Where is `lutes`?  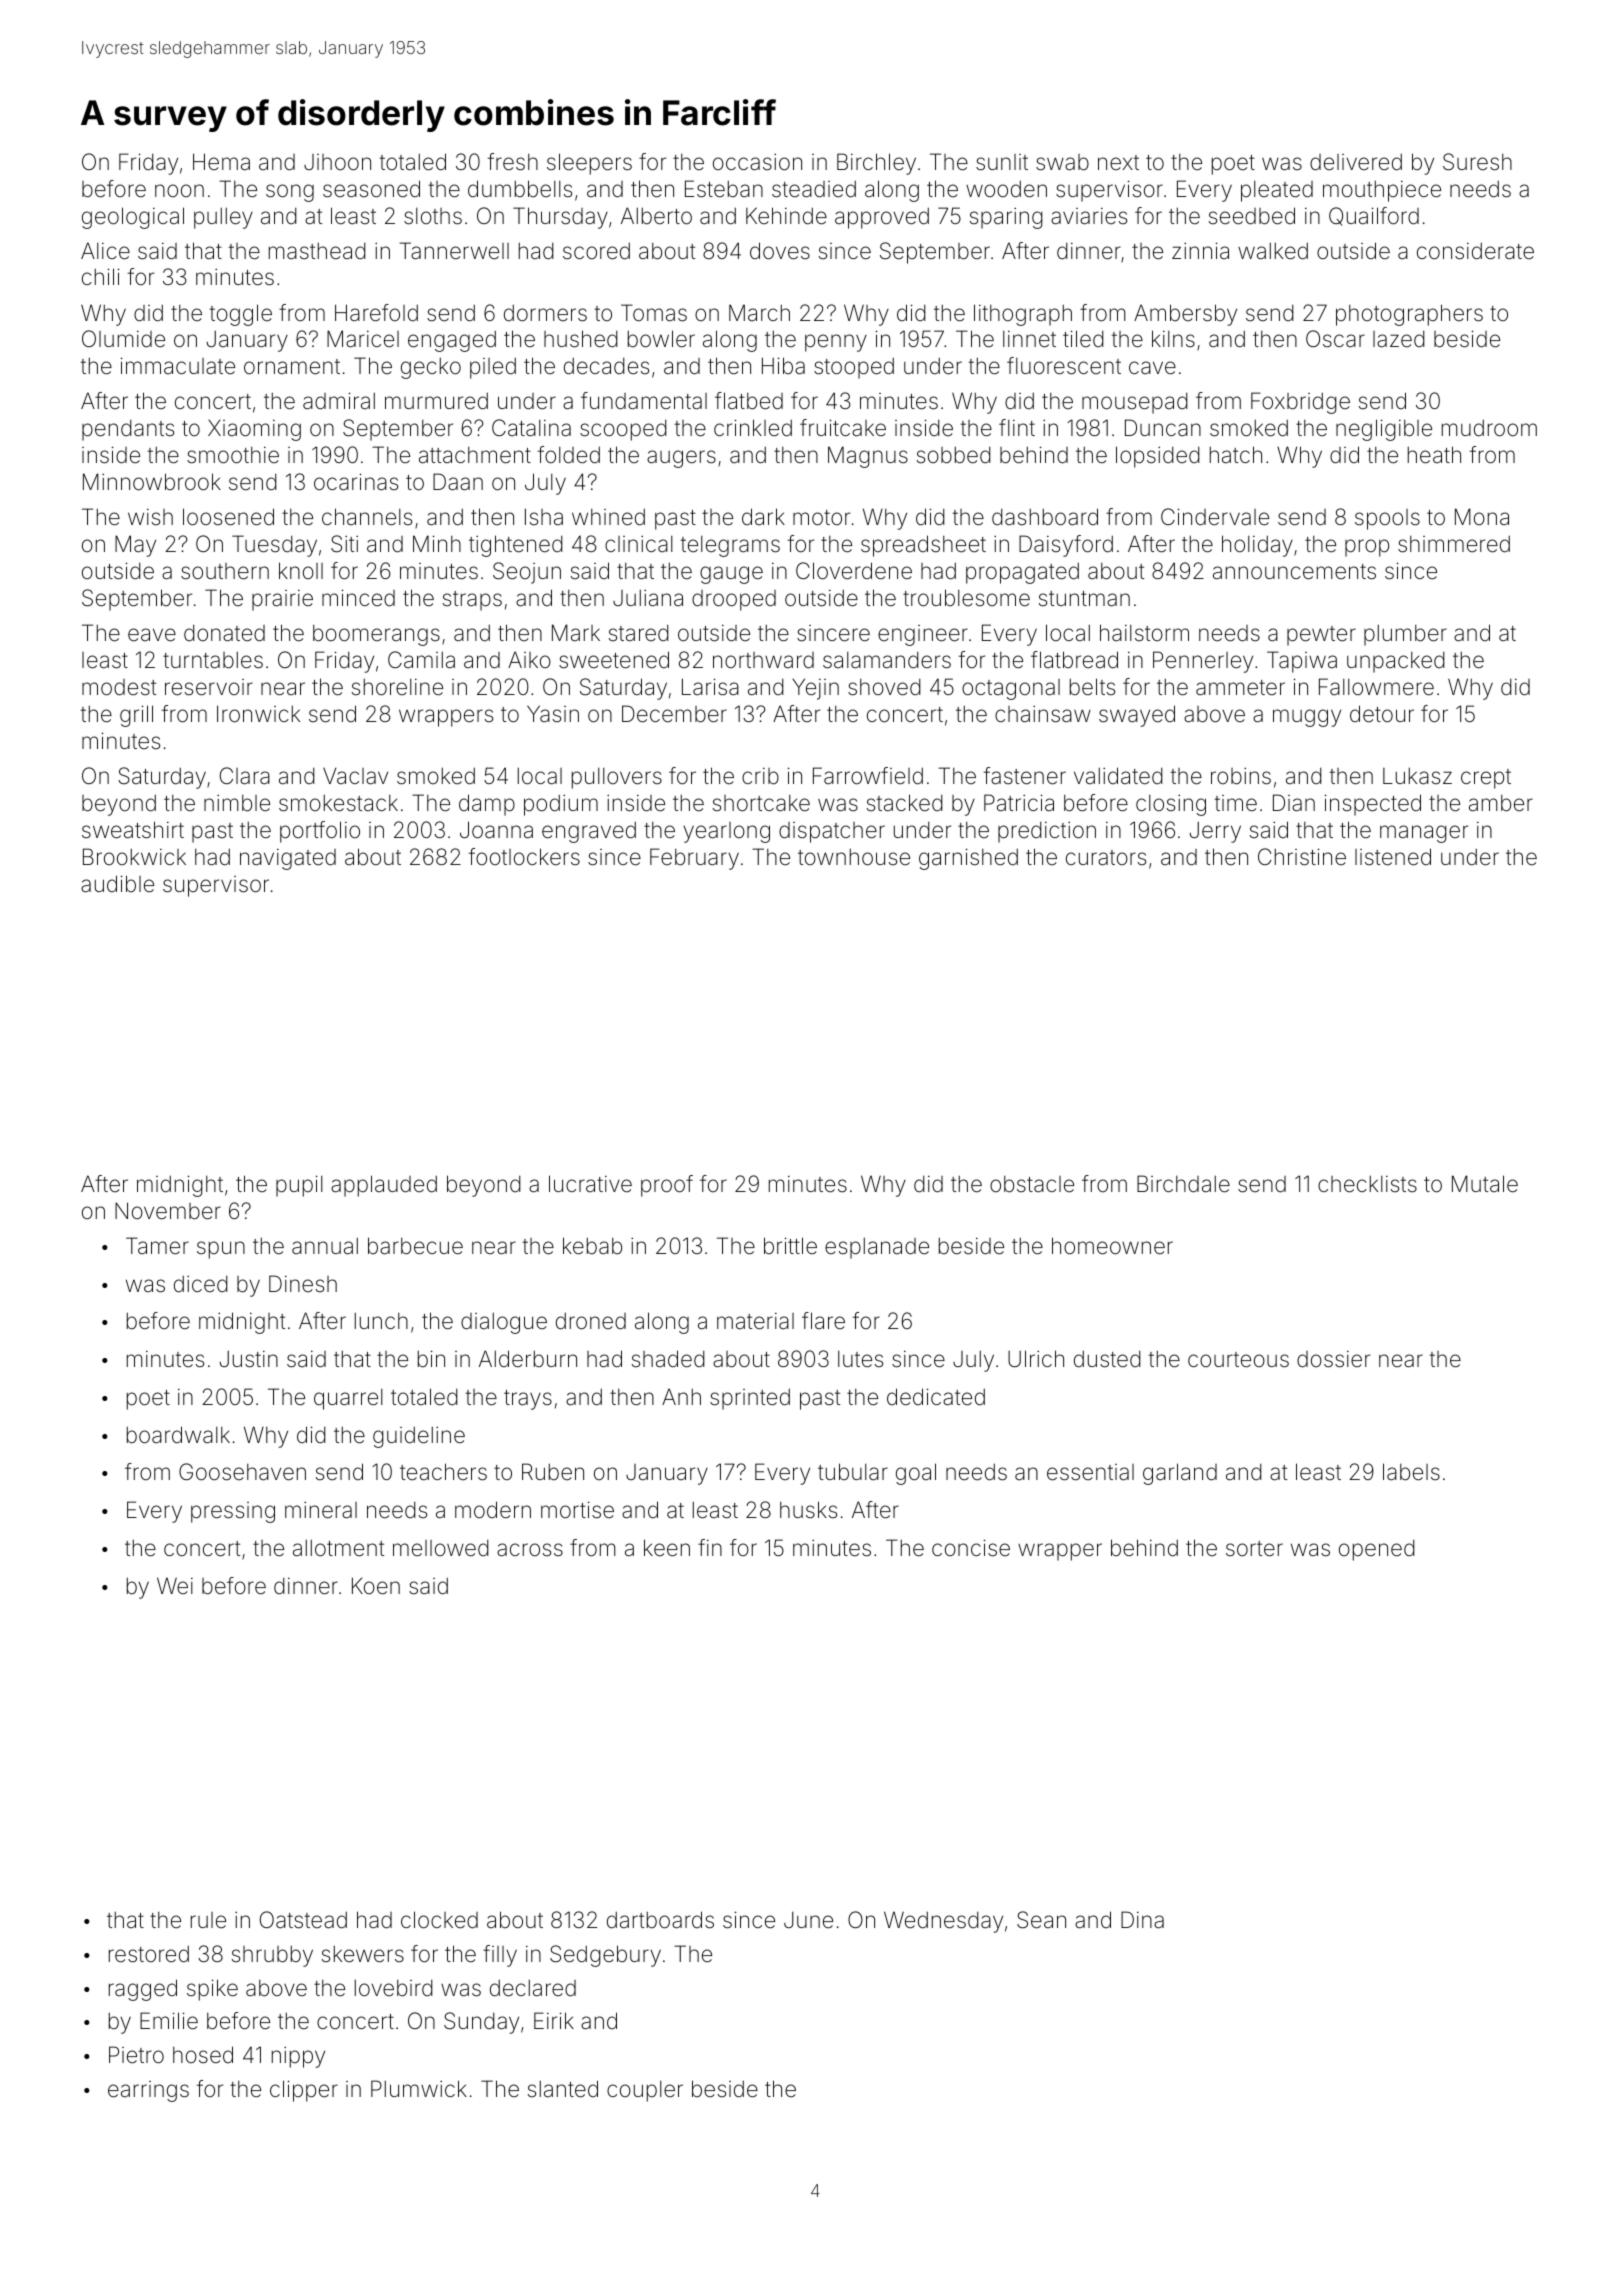 lutes is located at coordinates (860, 1359).
